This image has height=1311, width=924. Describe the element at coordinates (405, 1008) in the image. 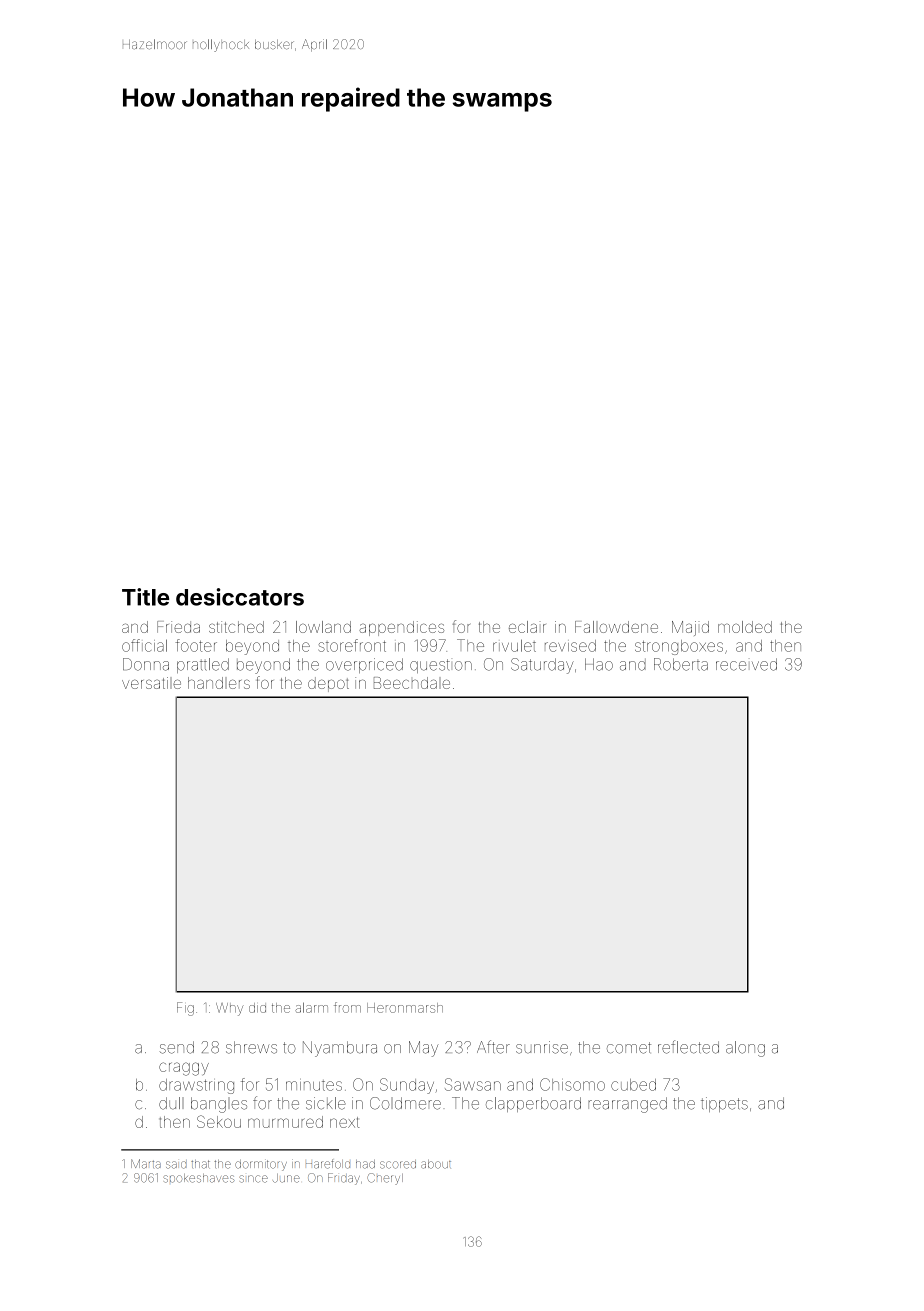

I see `Heronmarsh` at that location.
